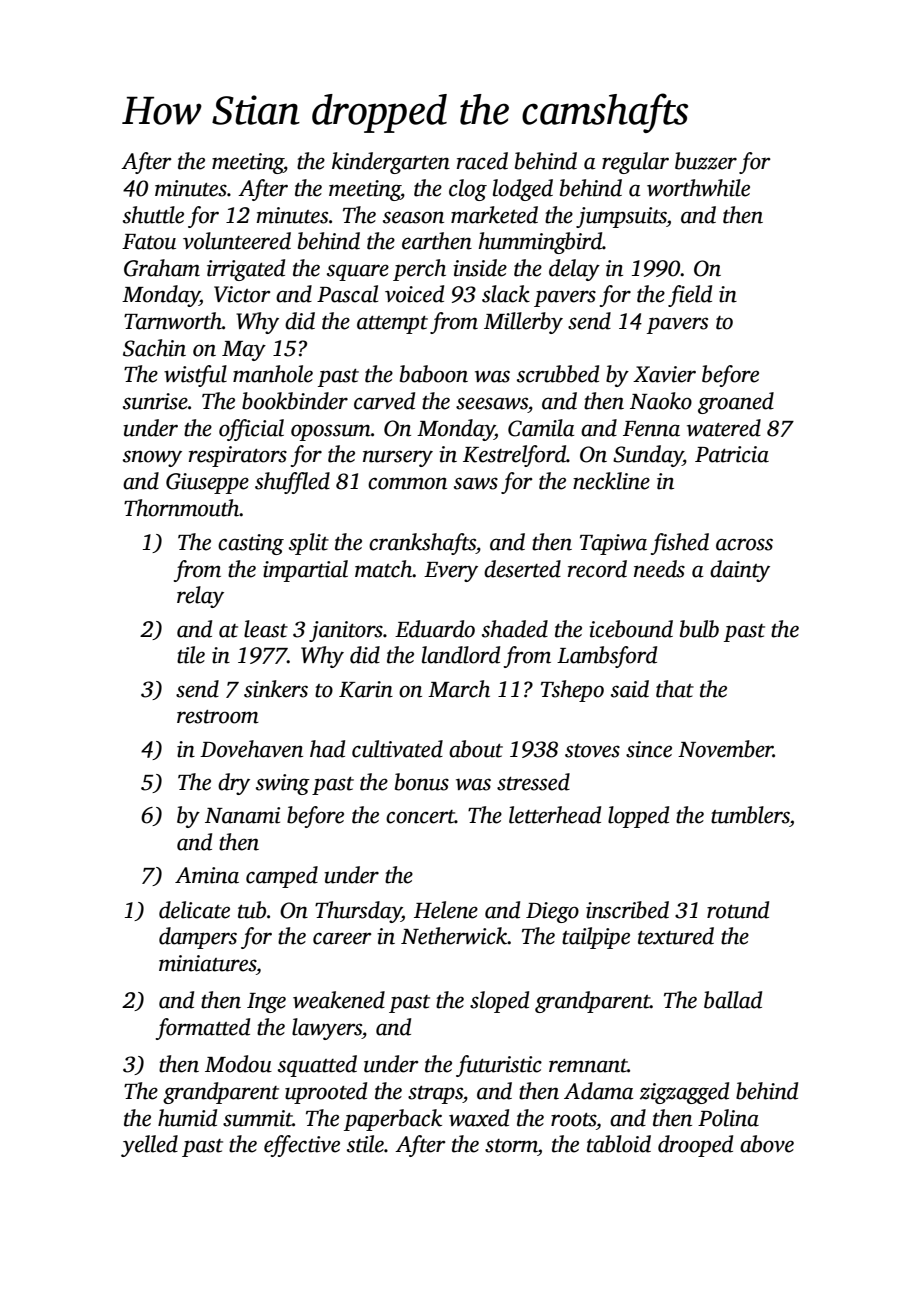 The width and height of the image is (924, 1311). What do you see at coordinates (393, 1120) in the image?
I see `paperback` at bounding box center [393, 1120].
